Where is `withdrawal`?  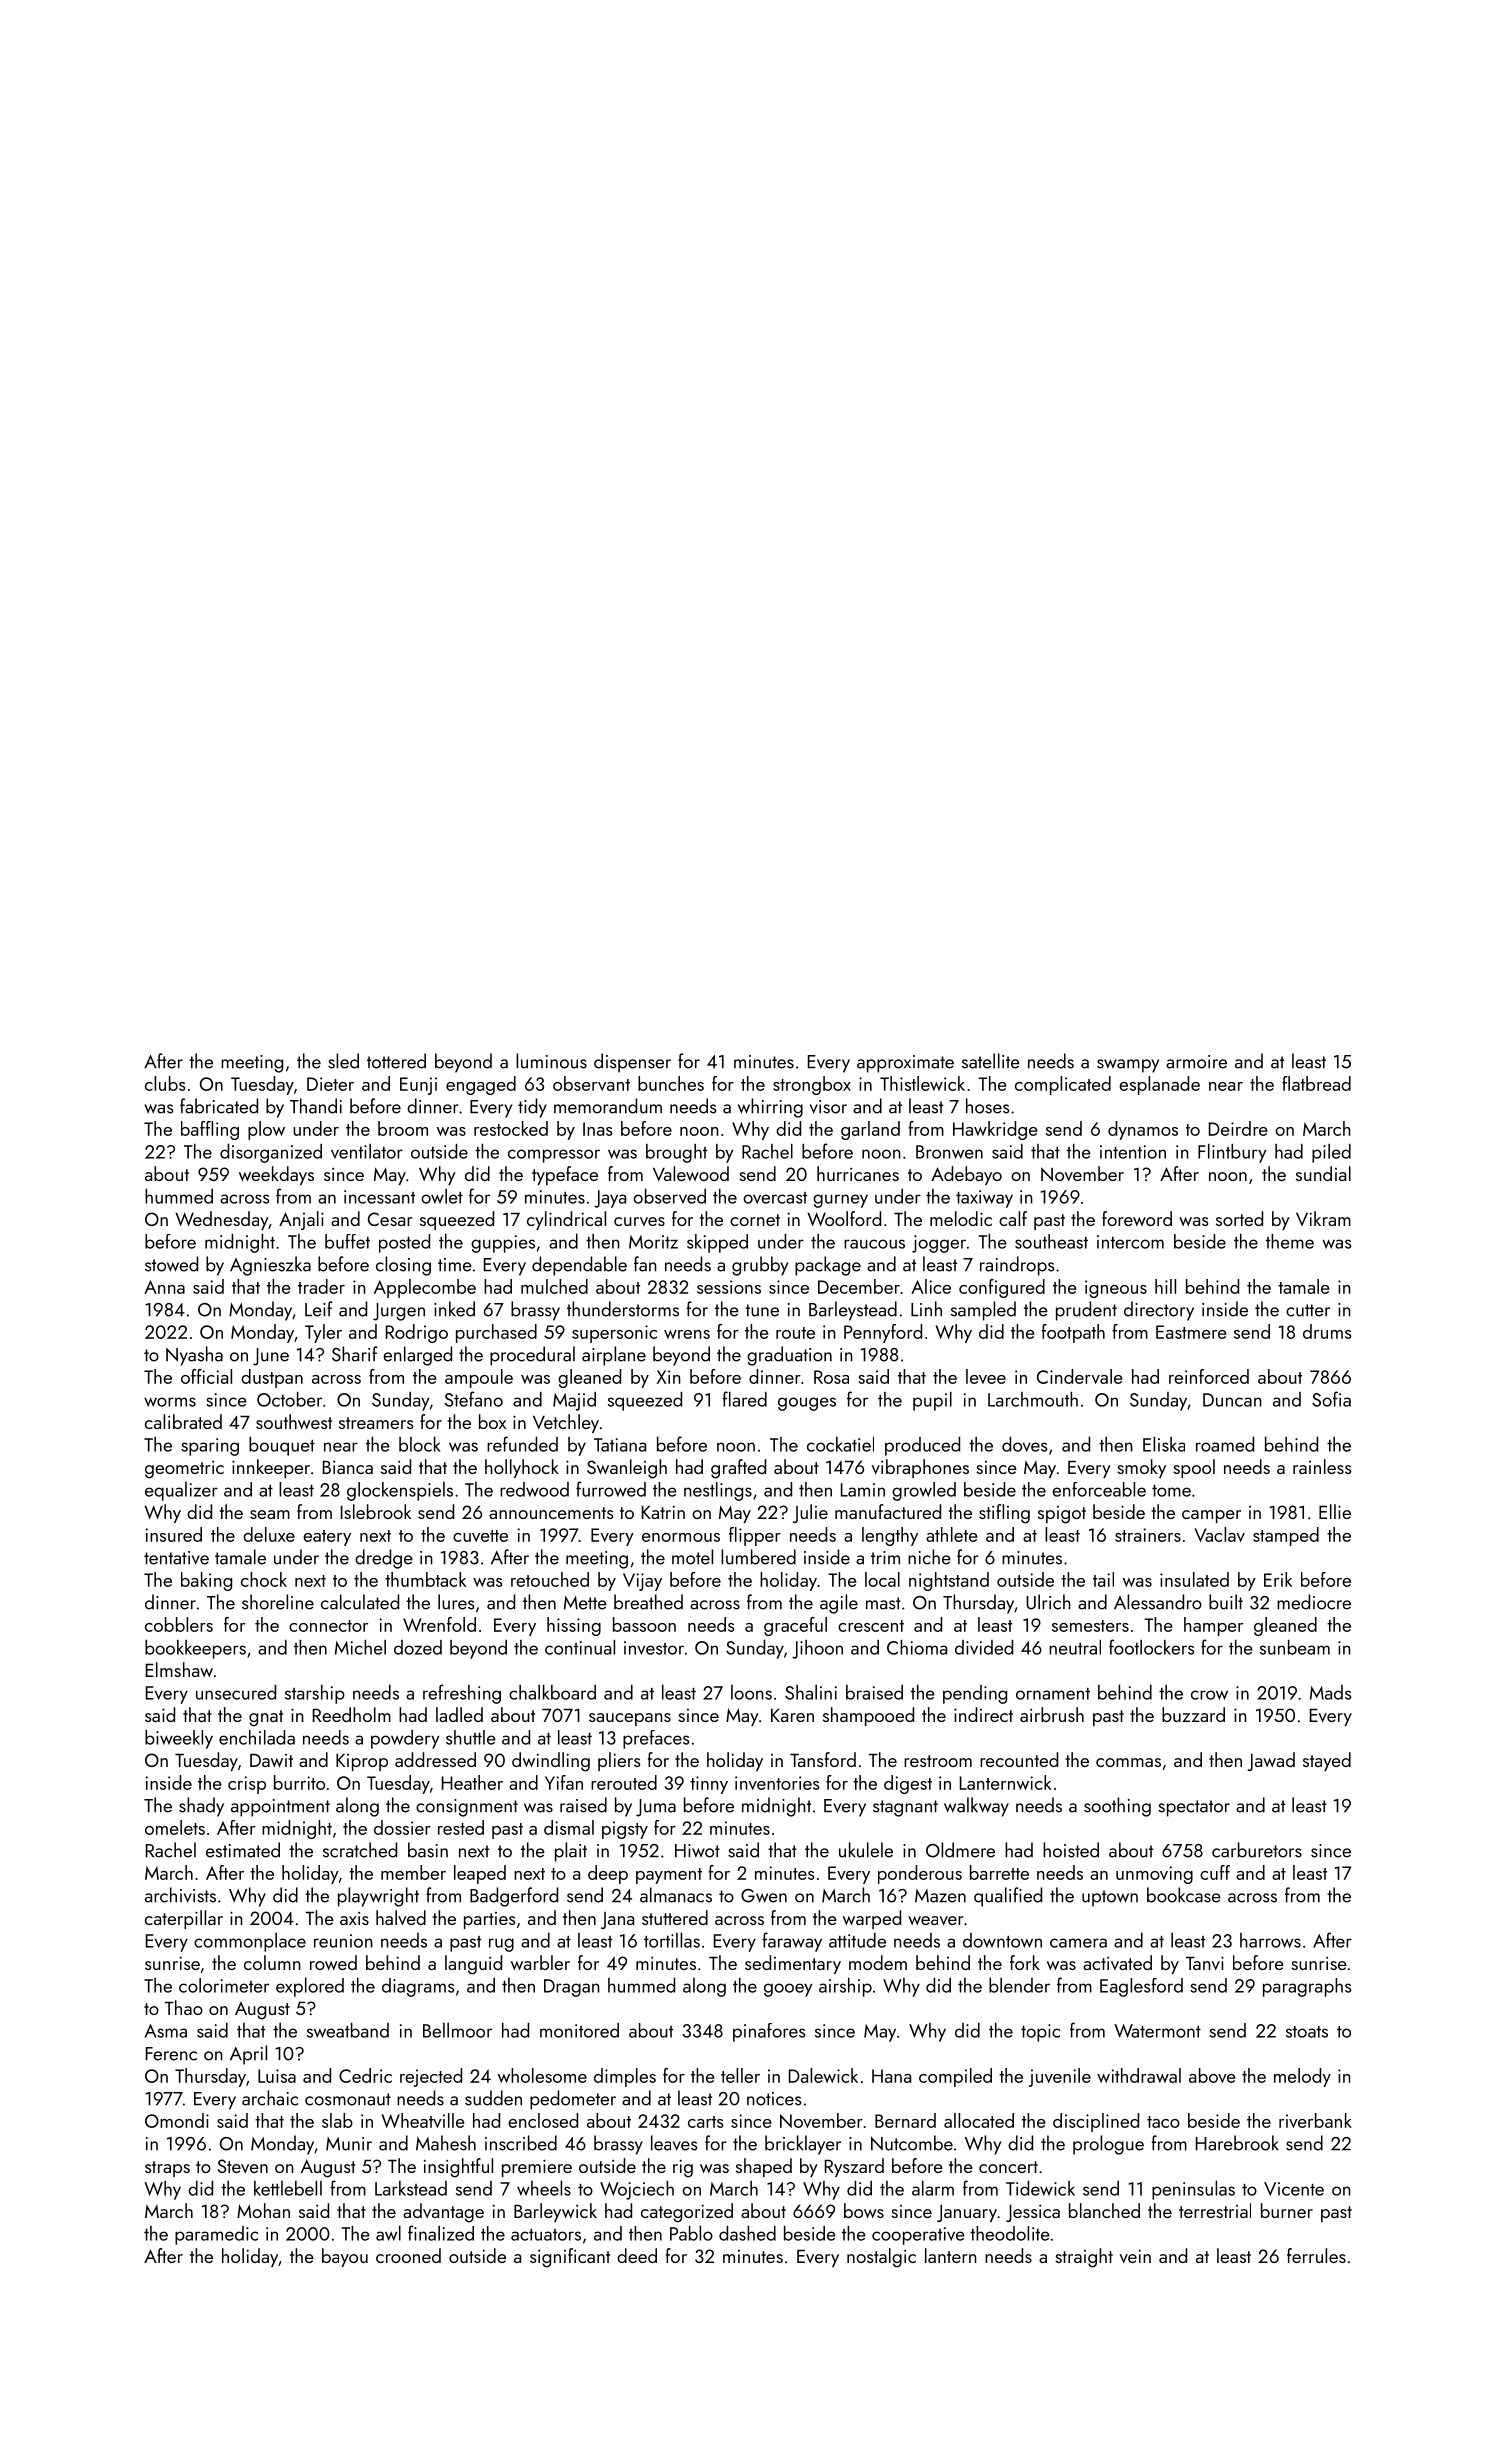
withdrawal is located at coordinates (1139, 2075).
